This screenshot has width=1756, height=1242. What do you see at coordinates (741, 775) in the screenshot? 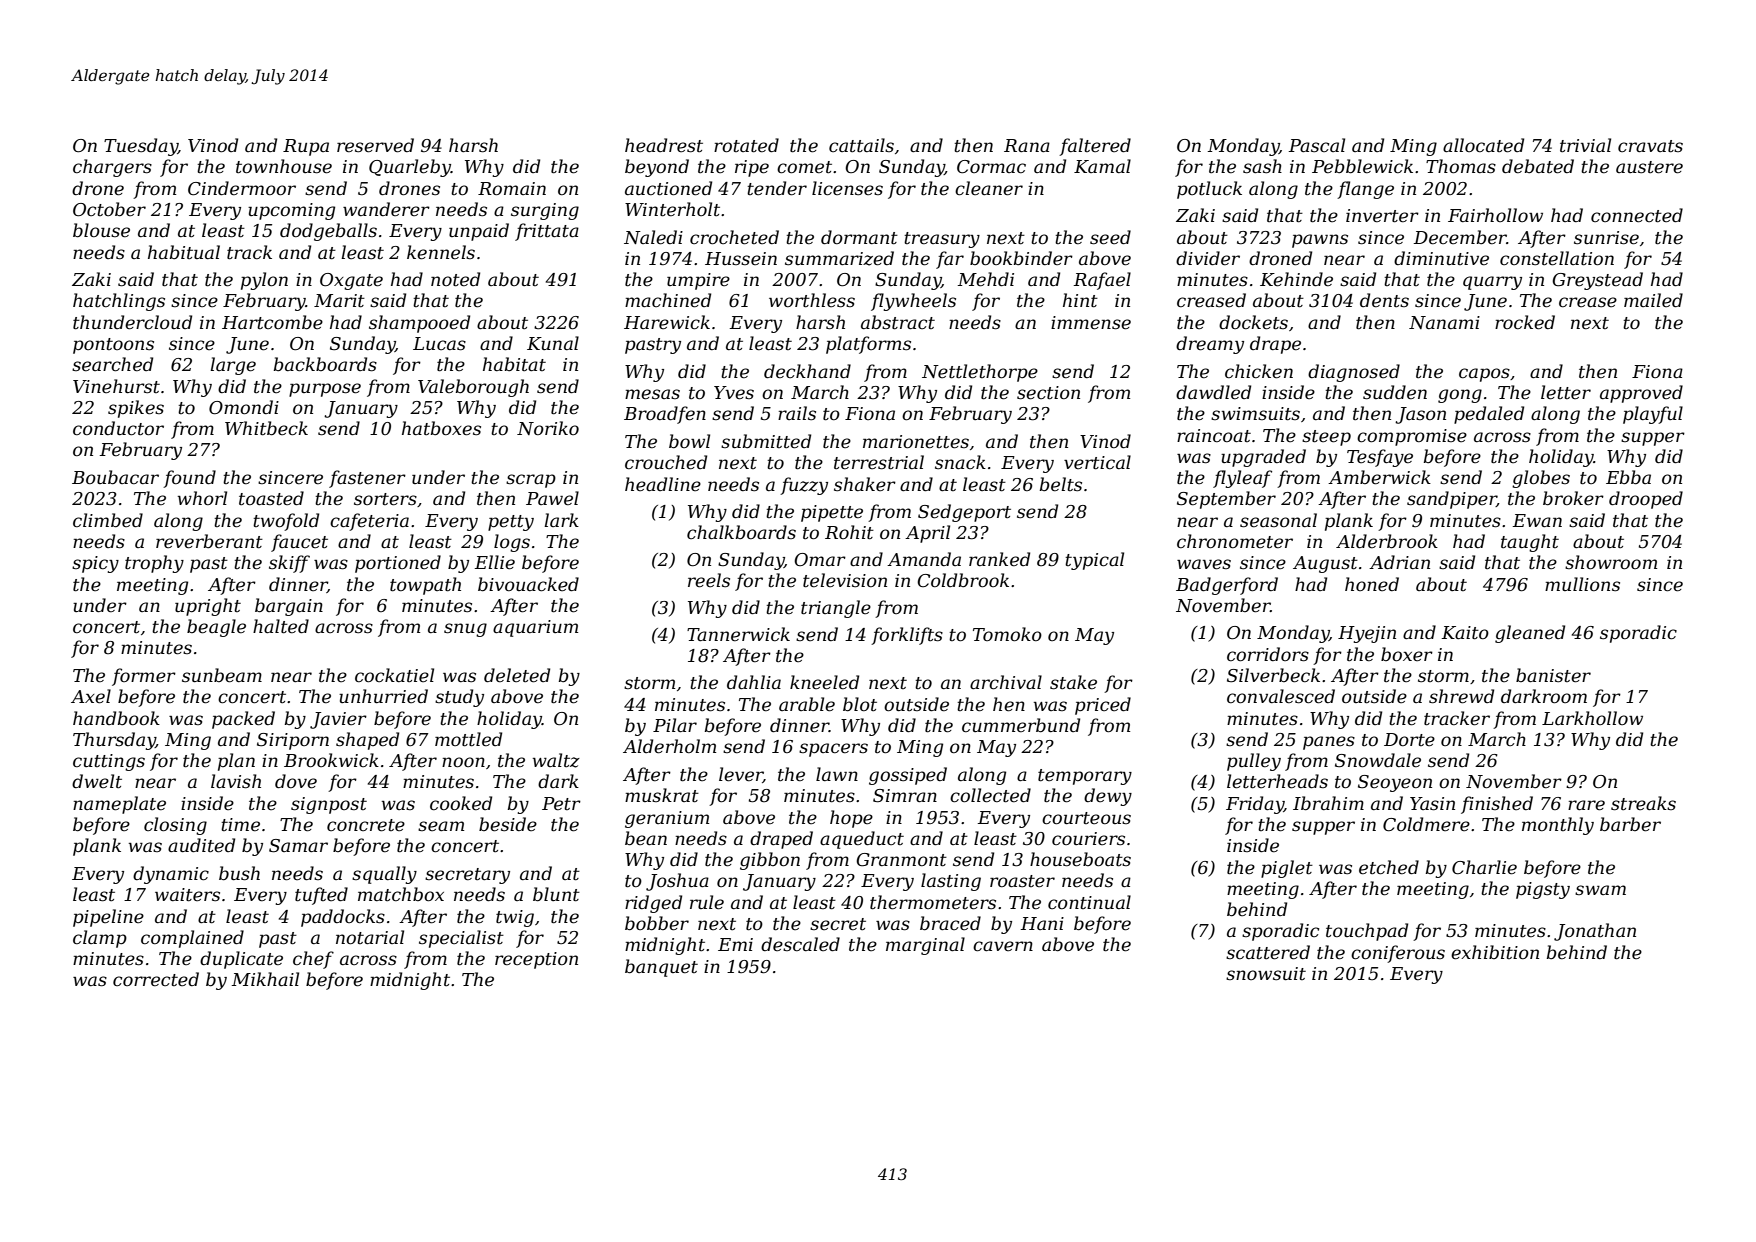
I see `lever` at bounding box center [741, 775].
